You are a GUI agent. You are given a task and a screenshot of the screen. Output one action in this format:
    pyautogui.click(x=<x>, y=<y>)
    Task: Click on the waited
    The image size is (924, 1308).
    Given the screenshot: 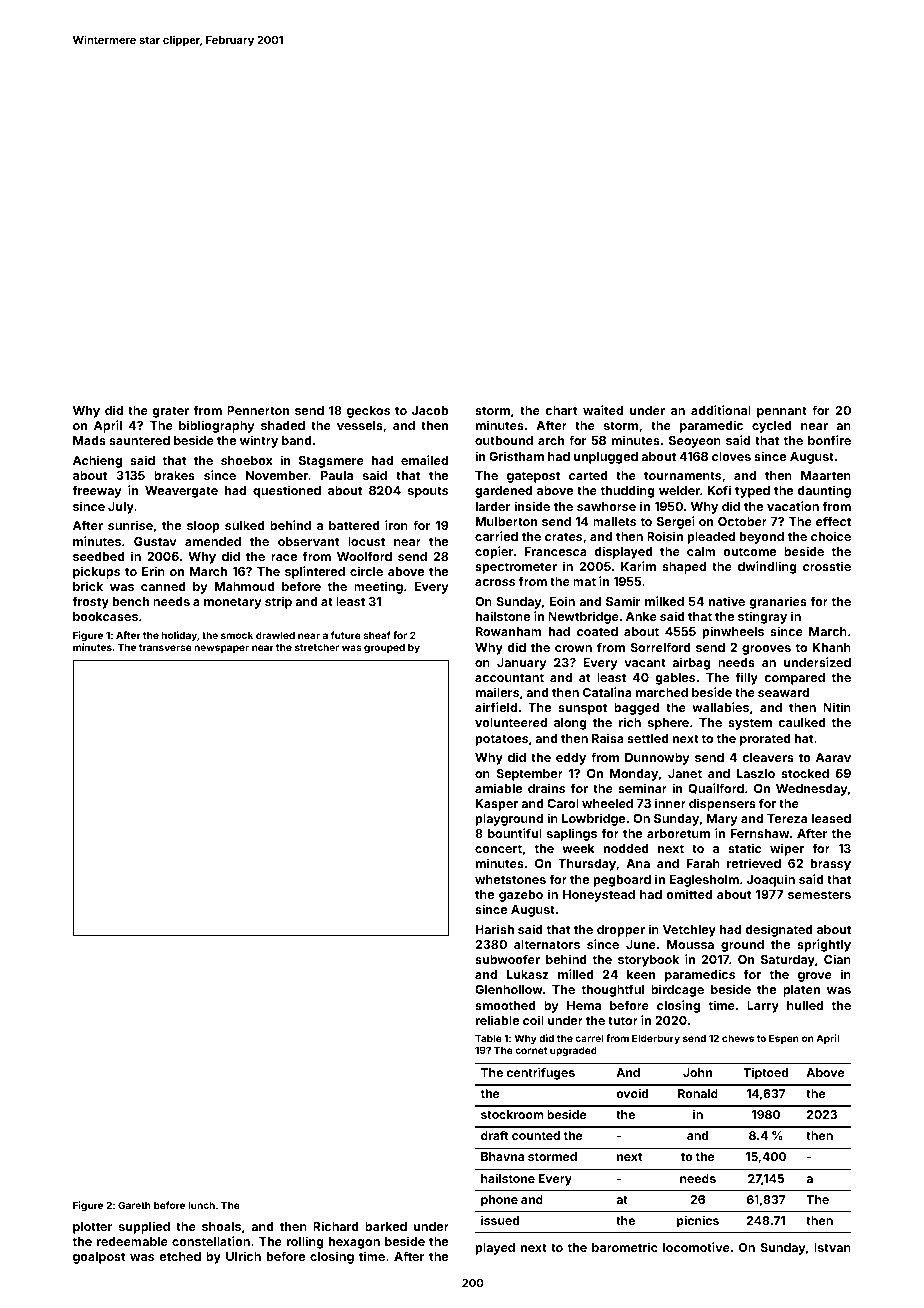 What is the action you would take?
    pyautogui.click(x=603, y=410)
